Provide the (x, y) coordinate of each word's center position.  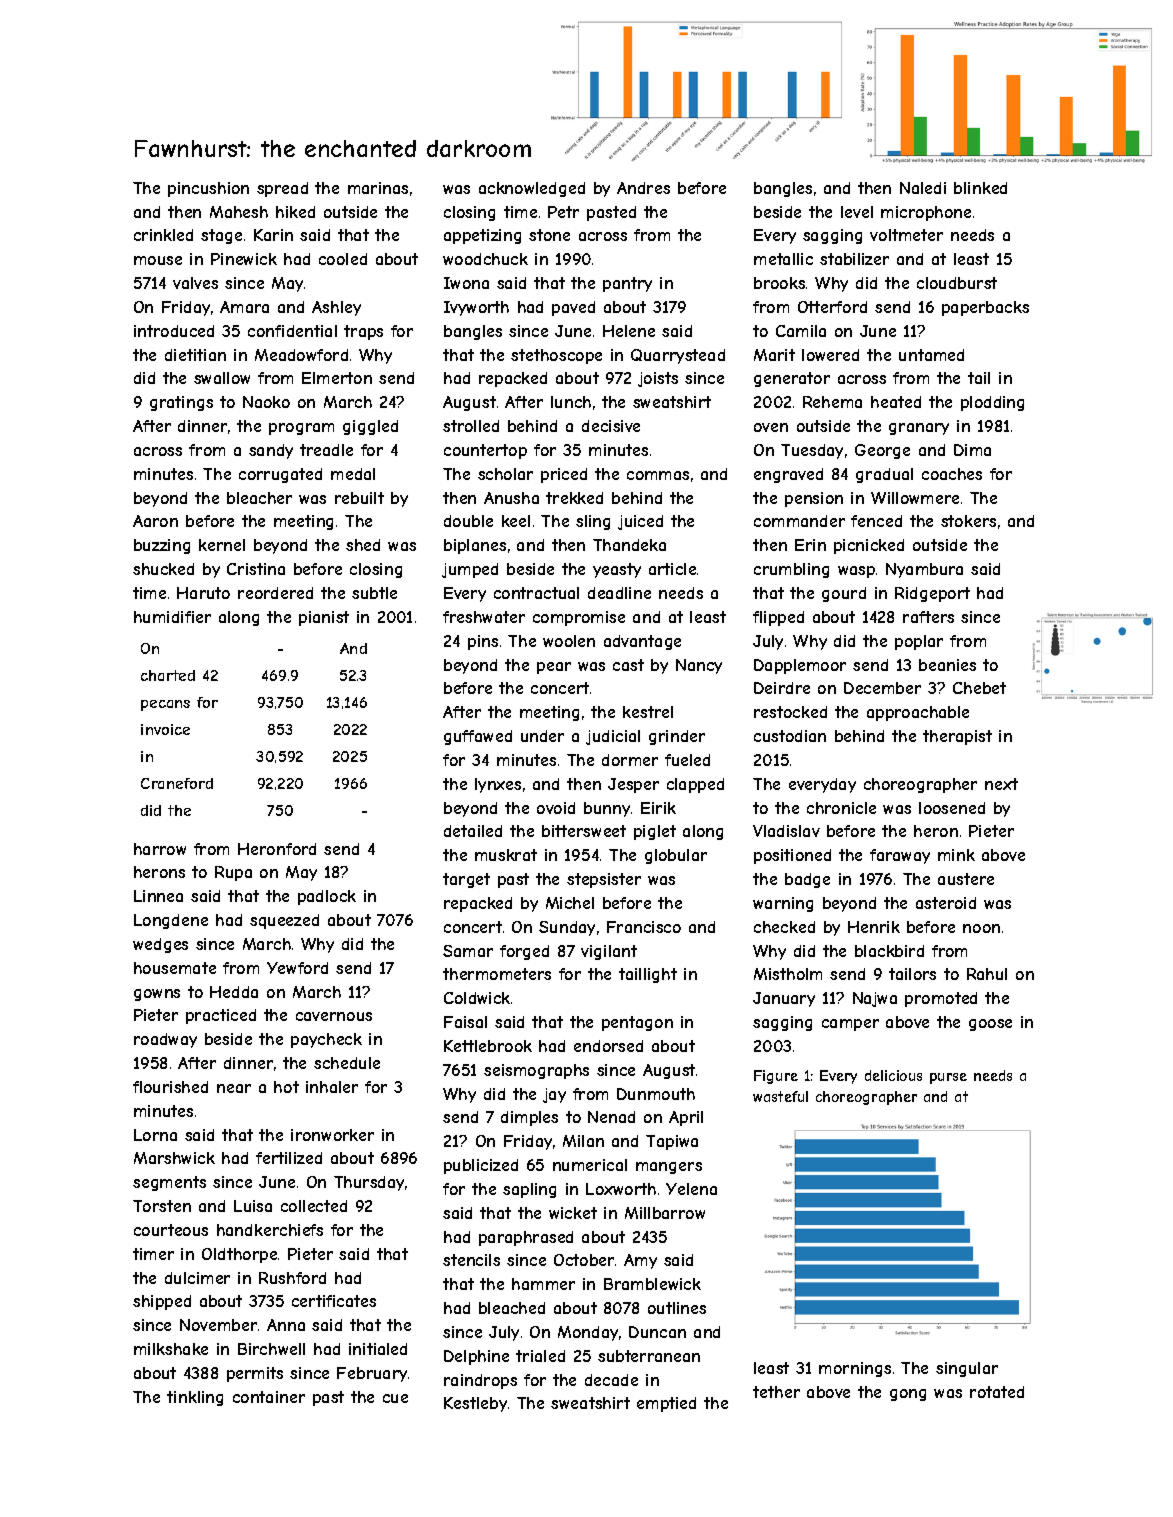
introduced (174, 331)
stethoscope (556, 356)
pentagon (637, 1023)
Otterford (832, 307)
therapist (957, 737)
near (234, 1088)
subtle (374, 593)
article (672, 569)
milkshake (171, 1349)
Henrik (874, 927)
